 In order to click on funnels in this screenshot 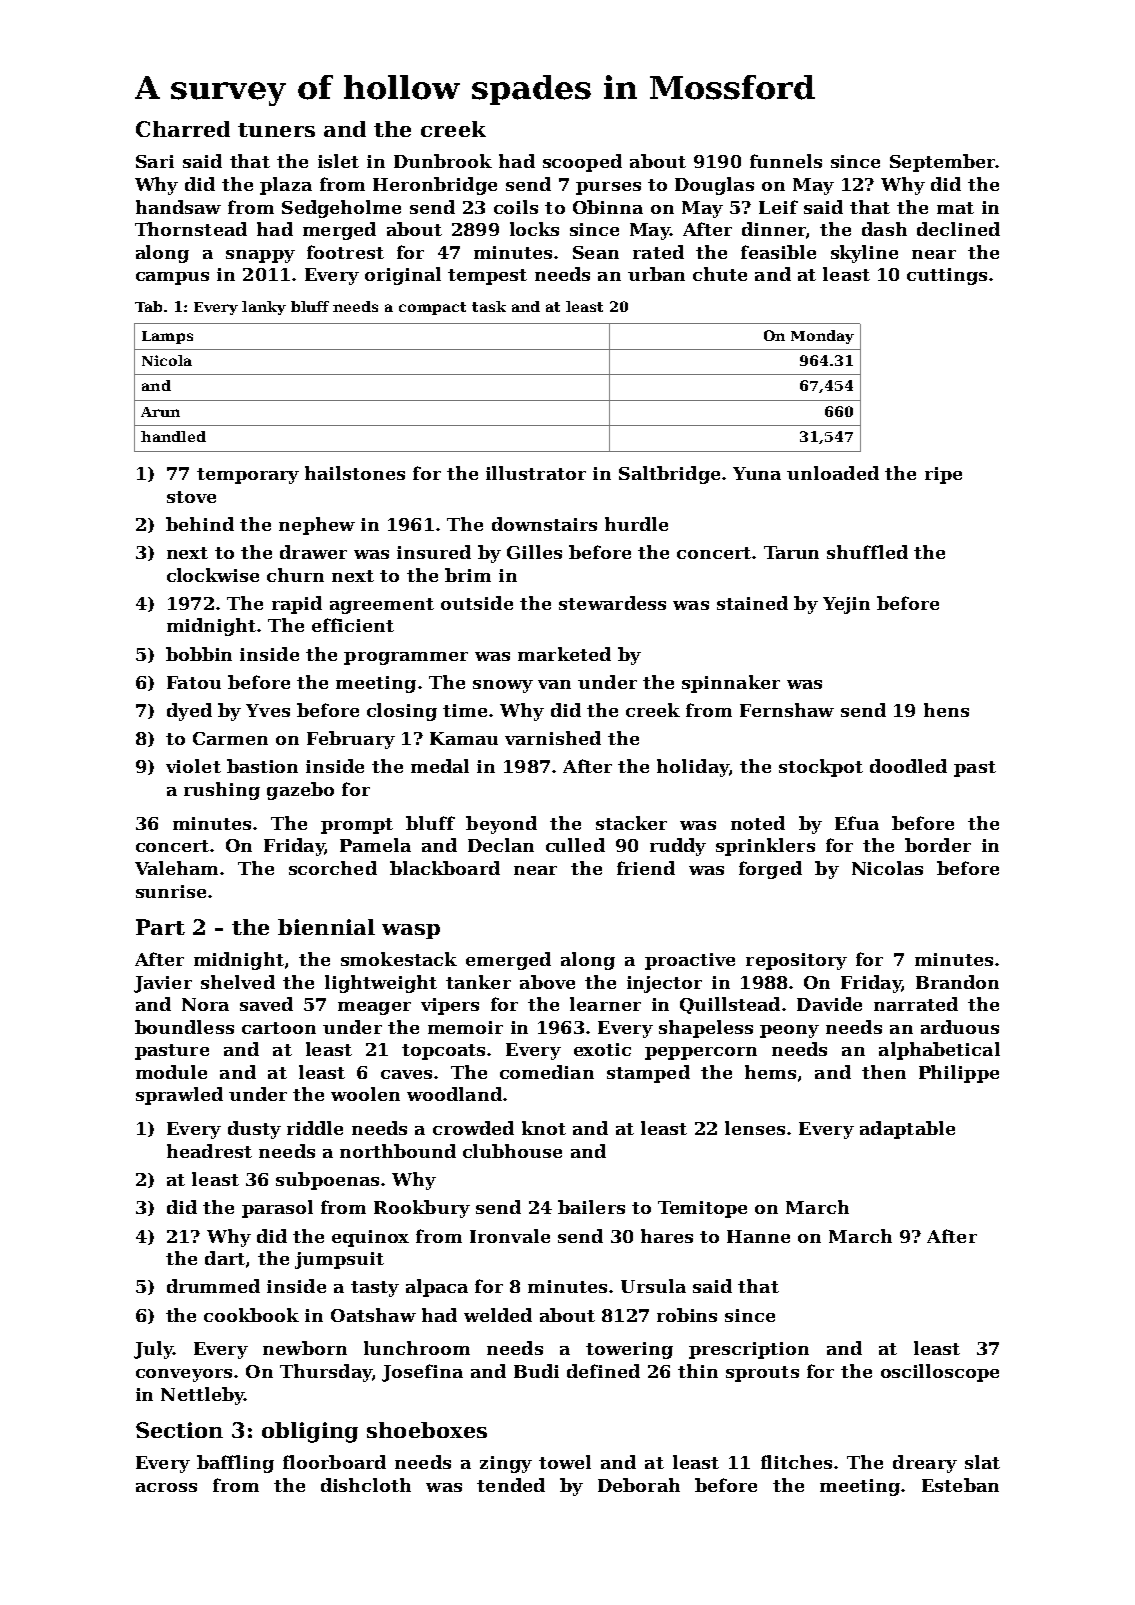, I will do `click(786, 161)`.
